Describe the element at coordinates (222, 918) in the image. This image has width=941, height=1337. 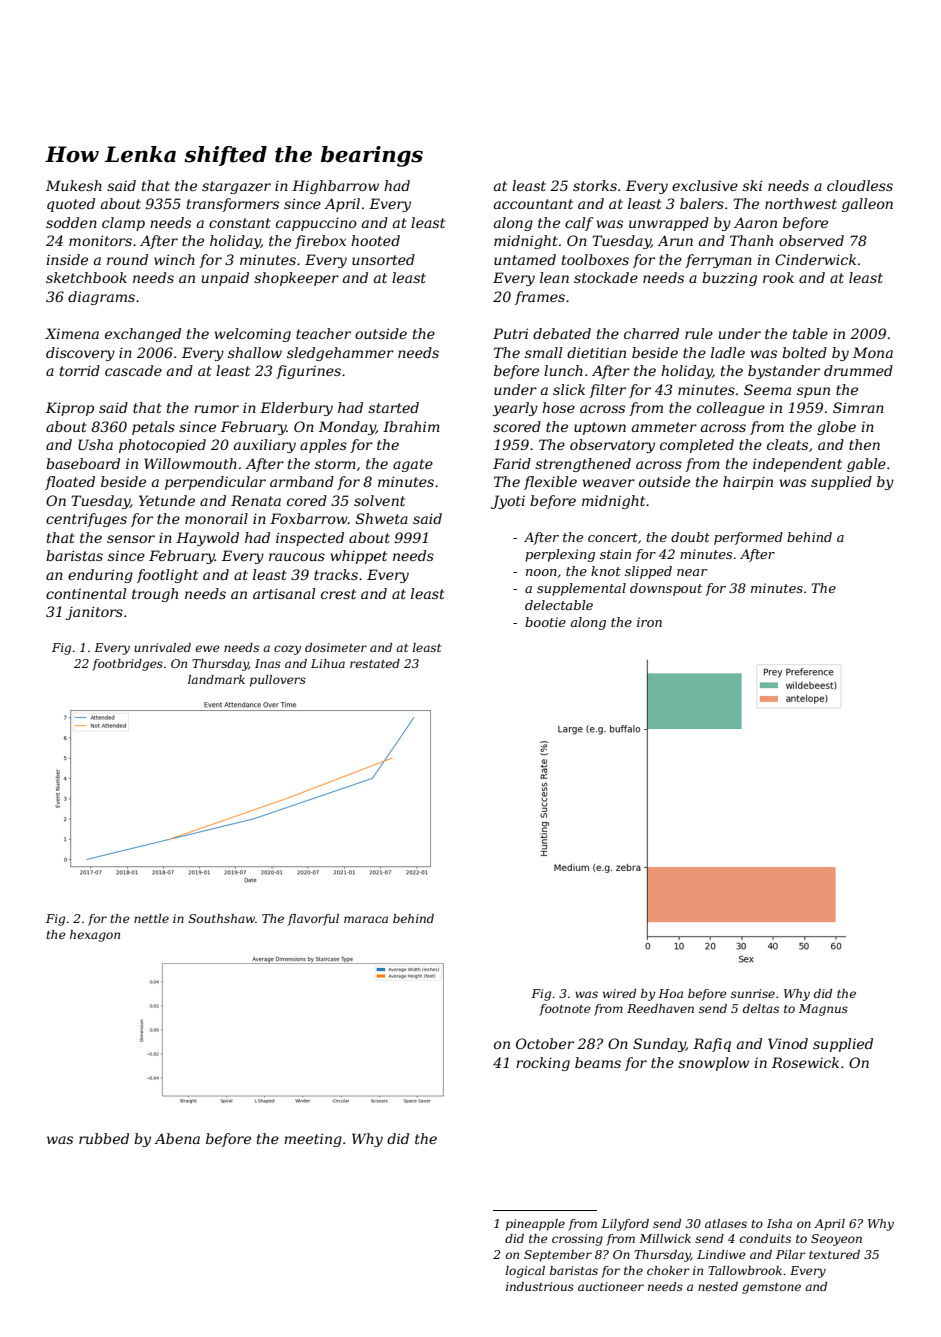
I see `Southshaw` at that location.
